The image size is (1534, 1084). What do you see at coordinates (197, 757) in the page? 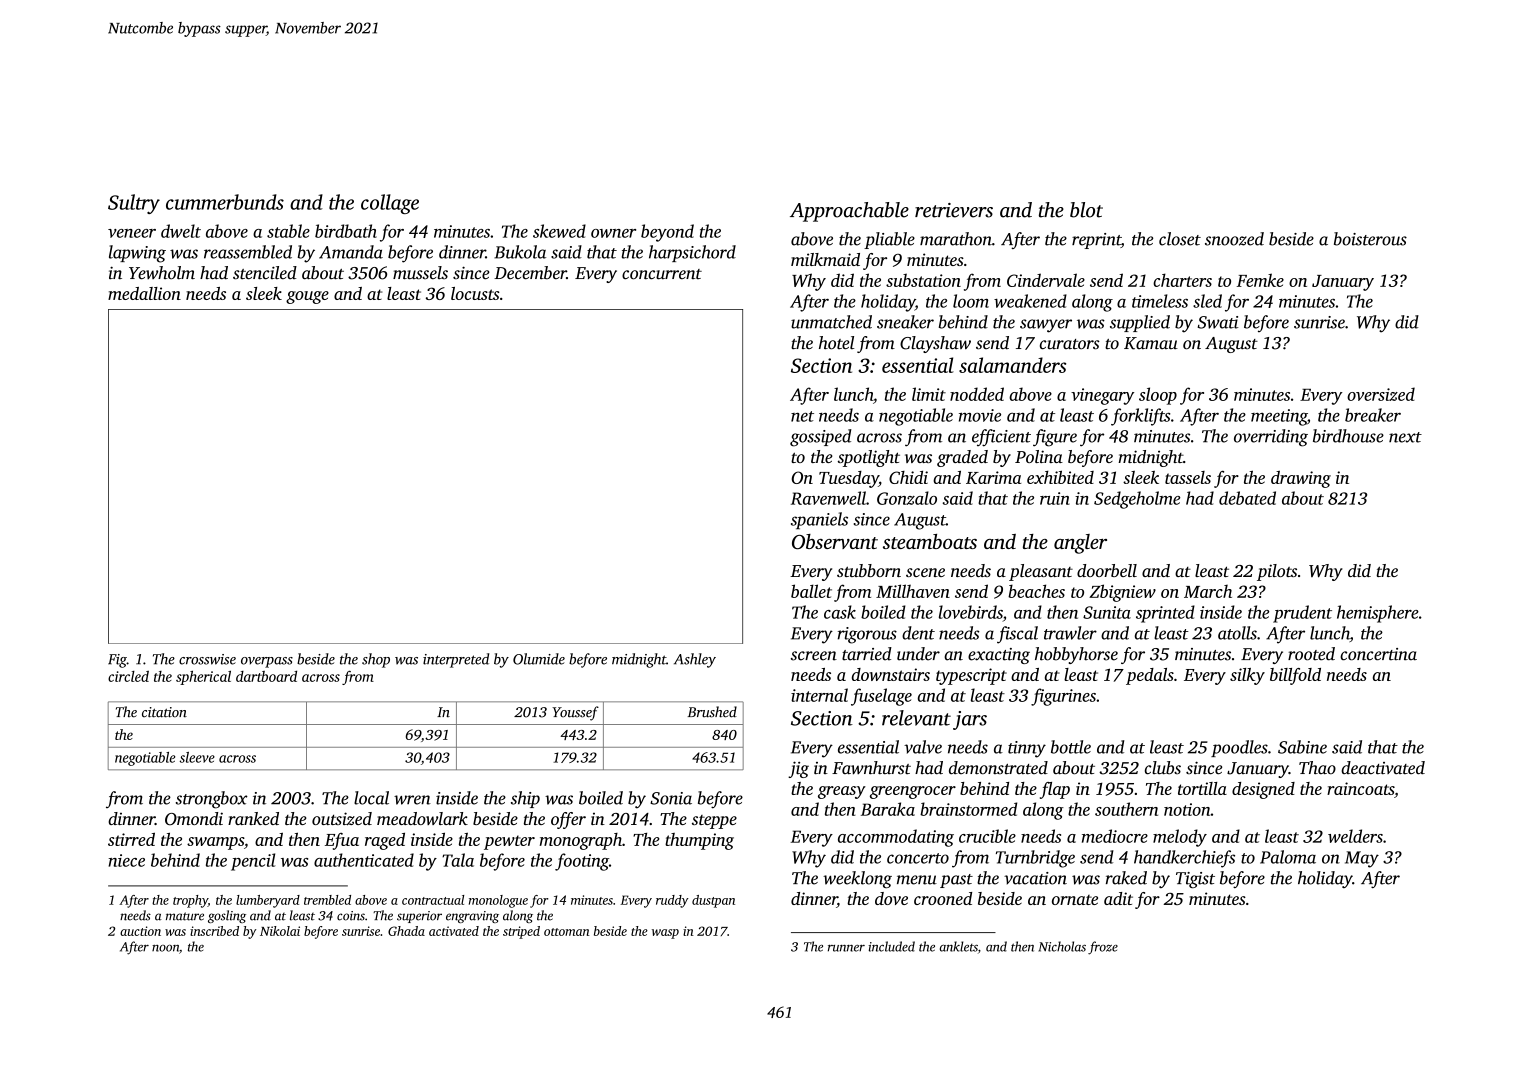
I see `sleeve` at bounding box center [197, 757].
